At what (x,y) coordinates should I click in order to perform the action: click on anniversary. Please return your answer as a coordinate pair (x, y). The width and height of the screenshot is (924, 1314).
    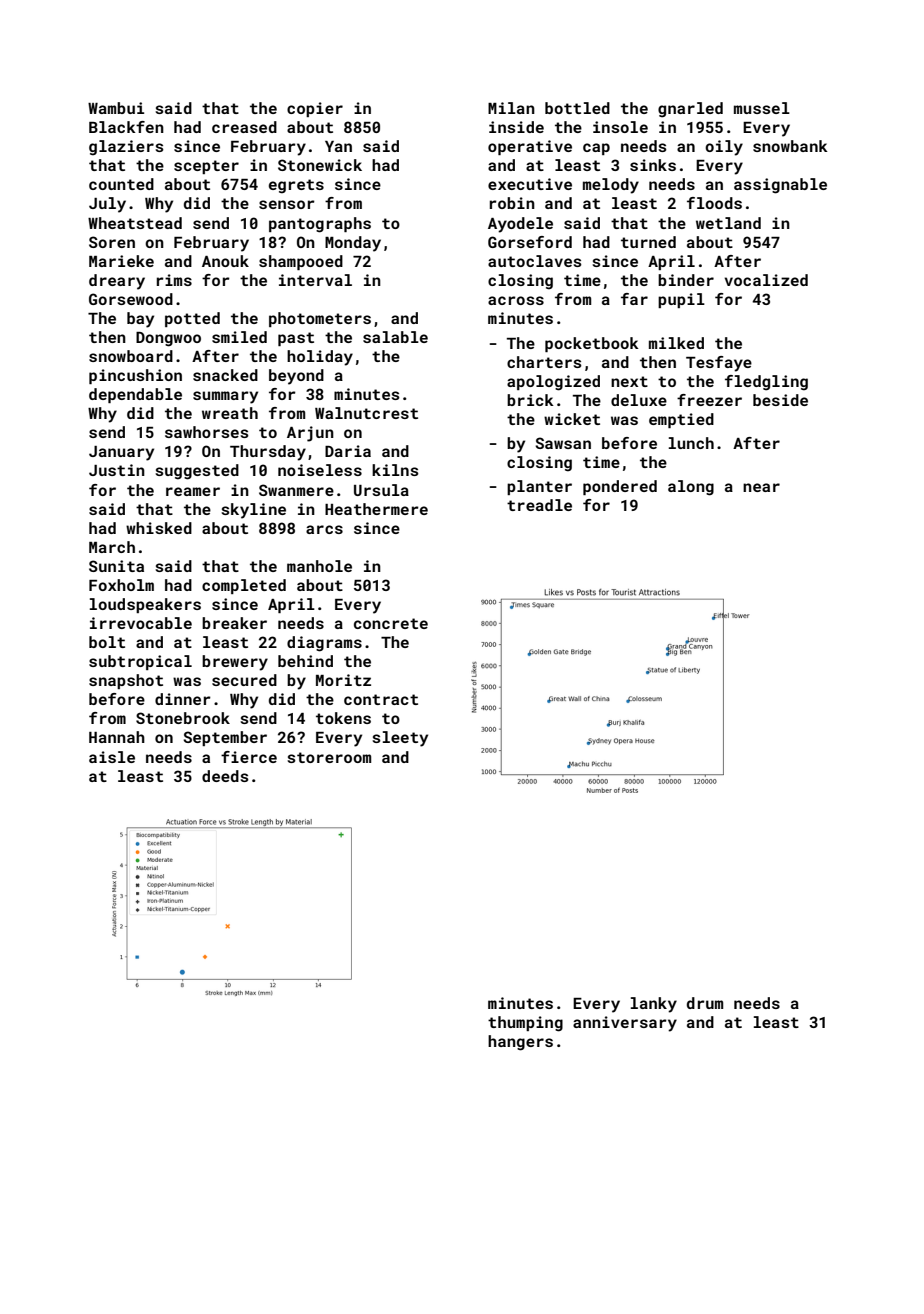
    Looking at the image, I should click on (625, 1024).
